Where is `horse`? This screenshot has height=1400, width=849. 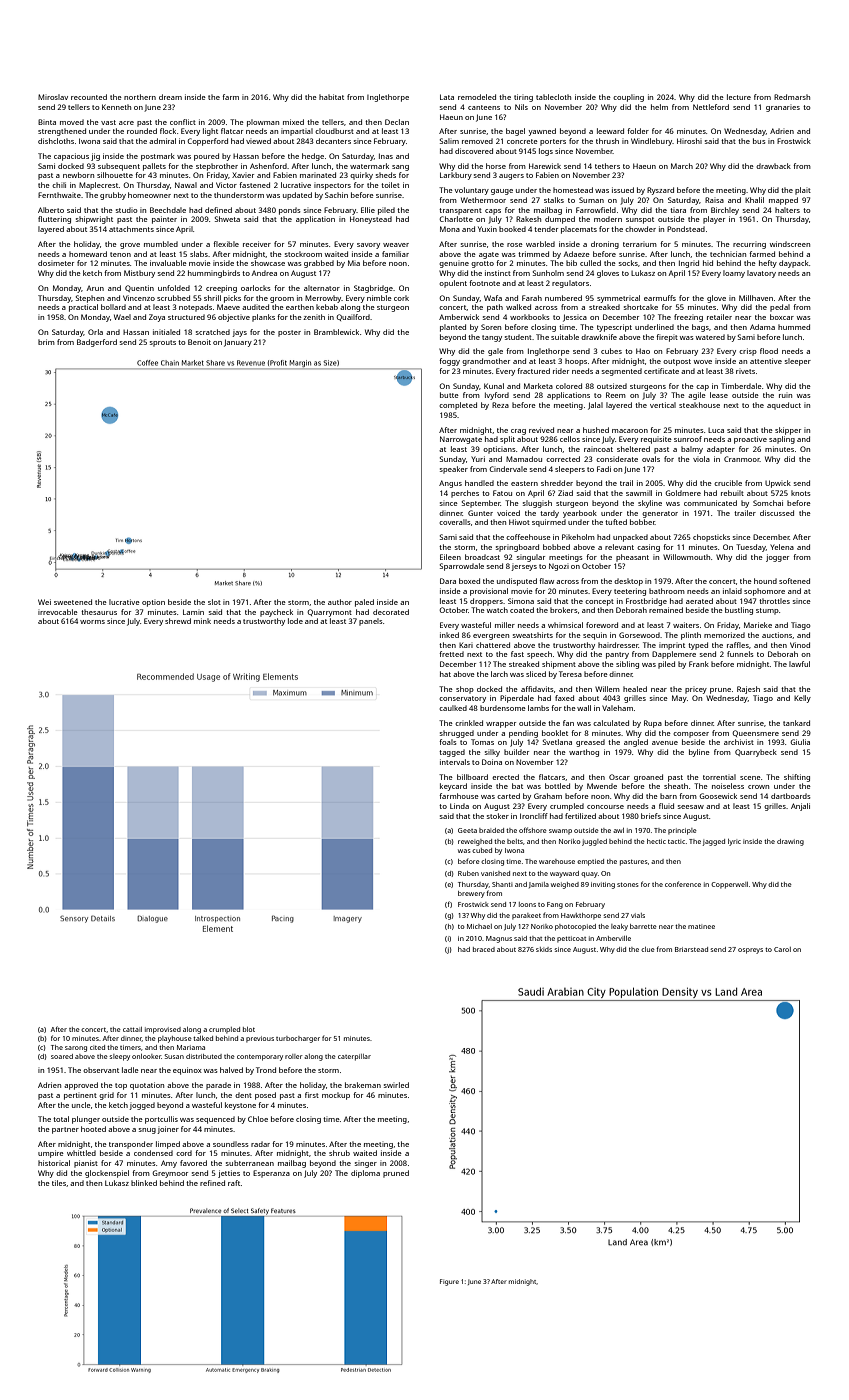 horse is located at coordinates (496, 166).
